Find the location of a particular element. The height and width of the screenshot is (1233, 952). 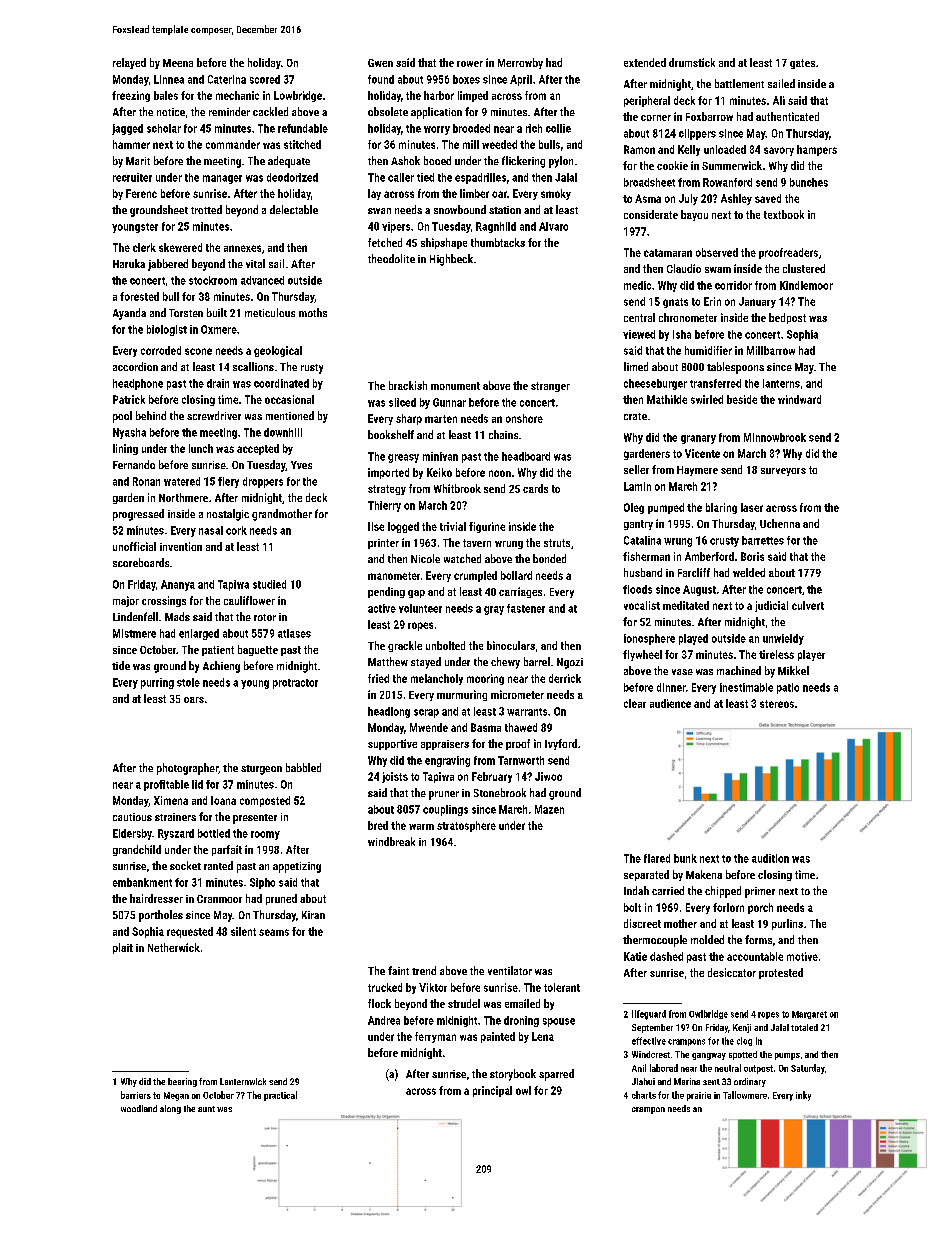

commander is located at coordinates (233, 144).
